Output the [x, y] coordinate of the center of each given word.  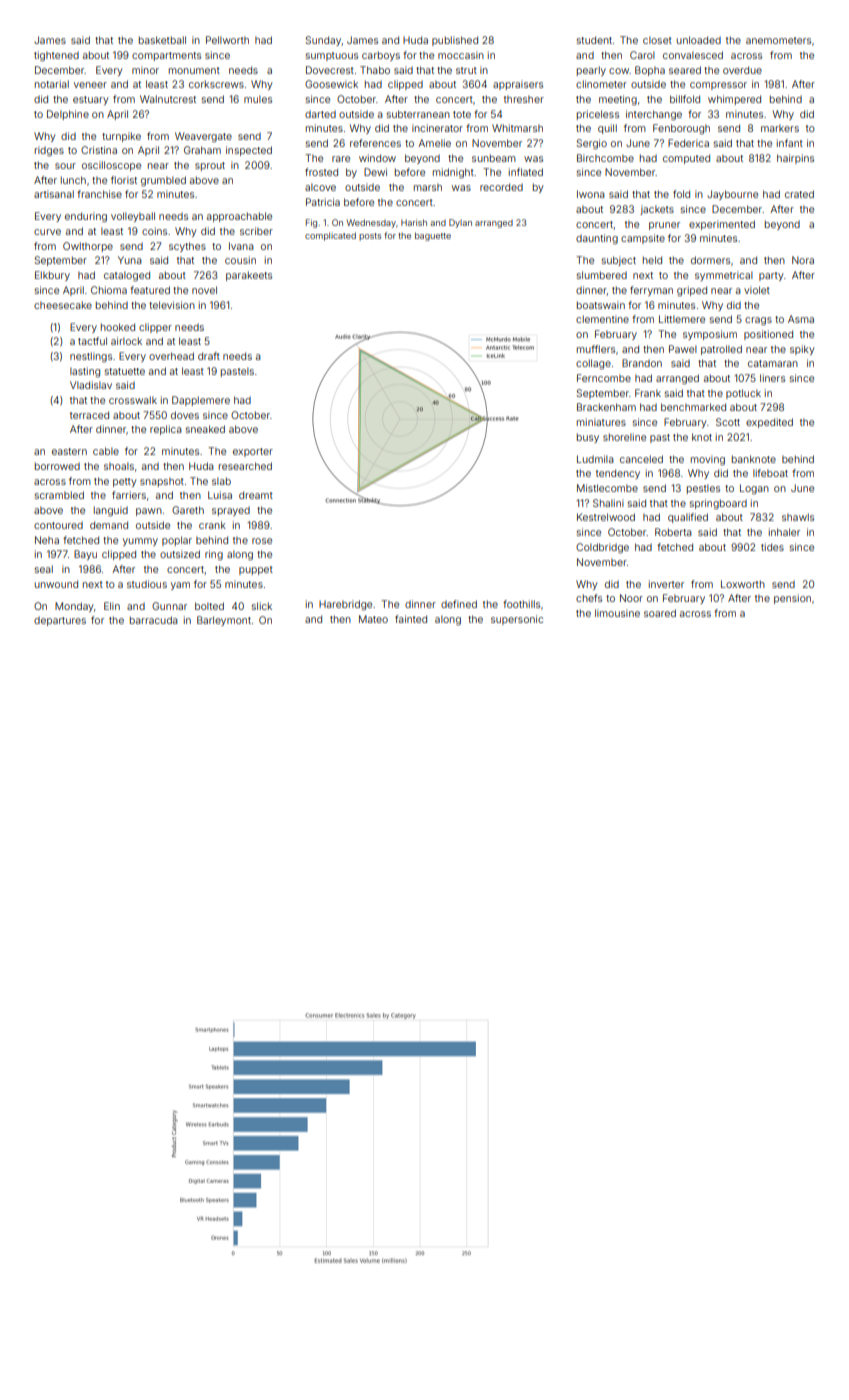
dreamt [256, 495]
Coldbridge [602, 548]
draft [209, 356]
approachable [239, 217]
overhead [171, 356]
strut [466, 70]
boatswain [601, 305]
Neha [47, 540]
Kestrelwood [606, 517]
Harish [414, 222]
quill [607, 129]
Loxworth [743, 584]
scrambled [59, 495]
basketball [162, 40]
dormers [710, 260]
